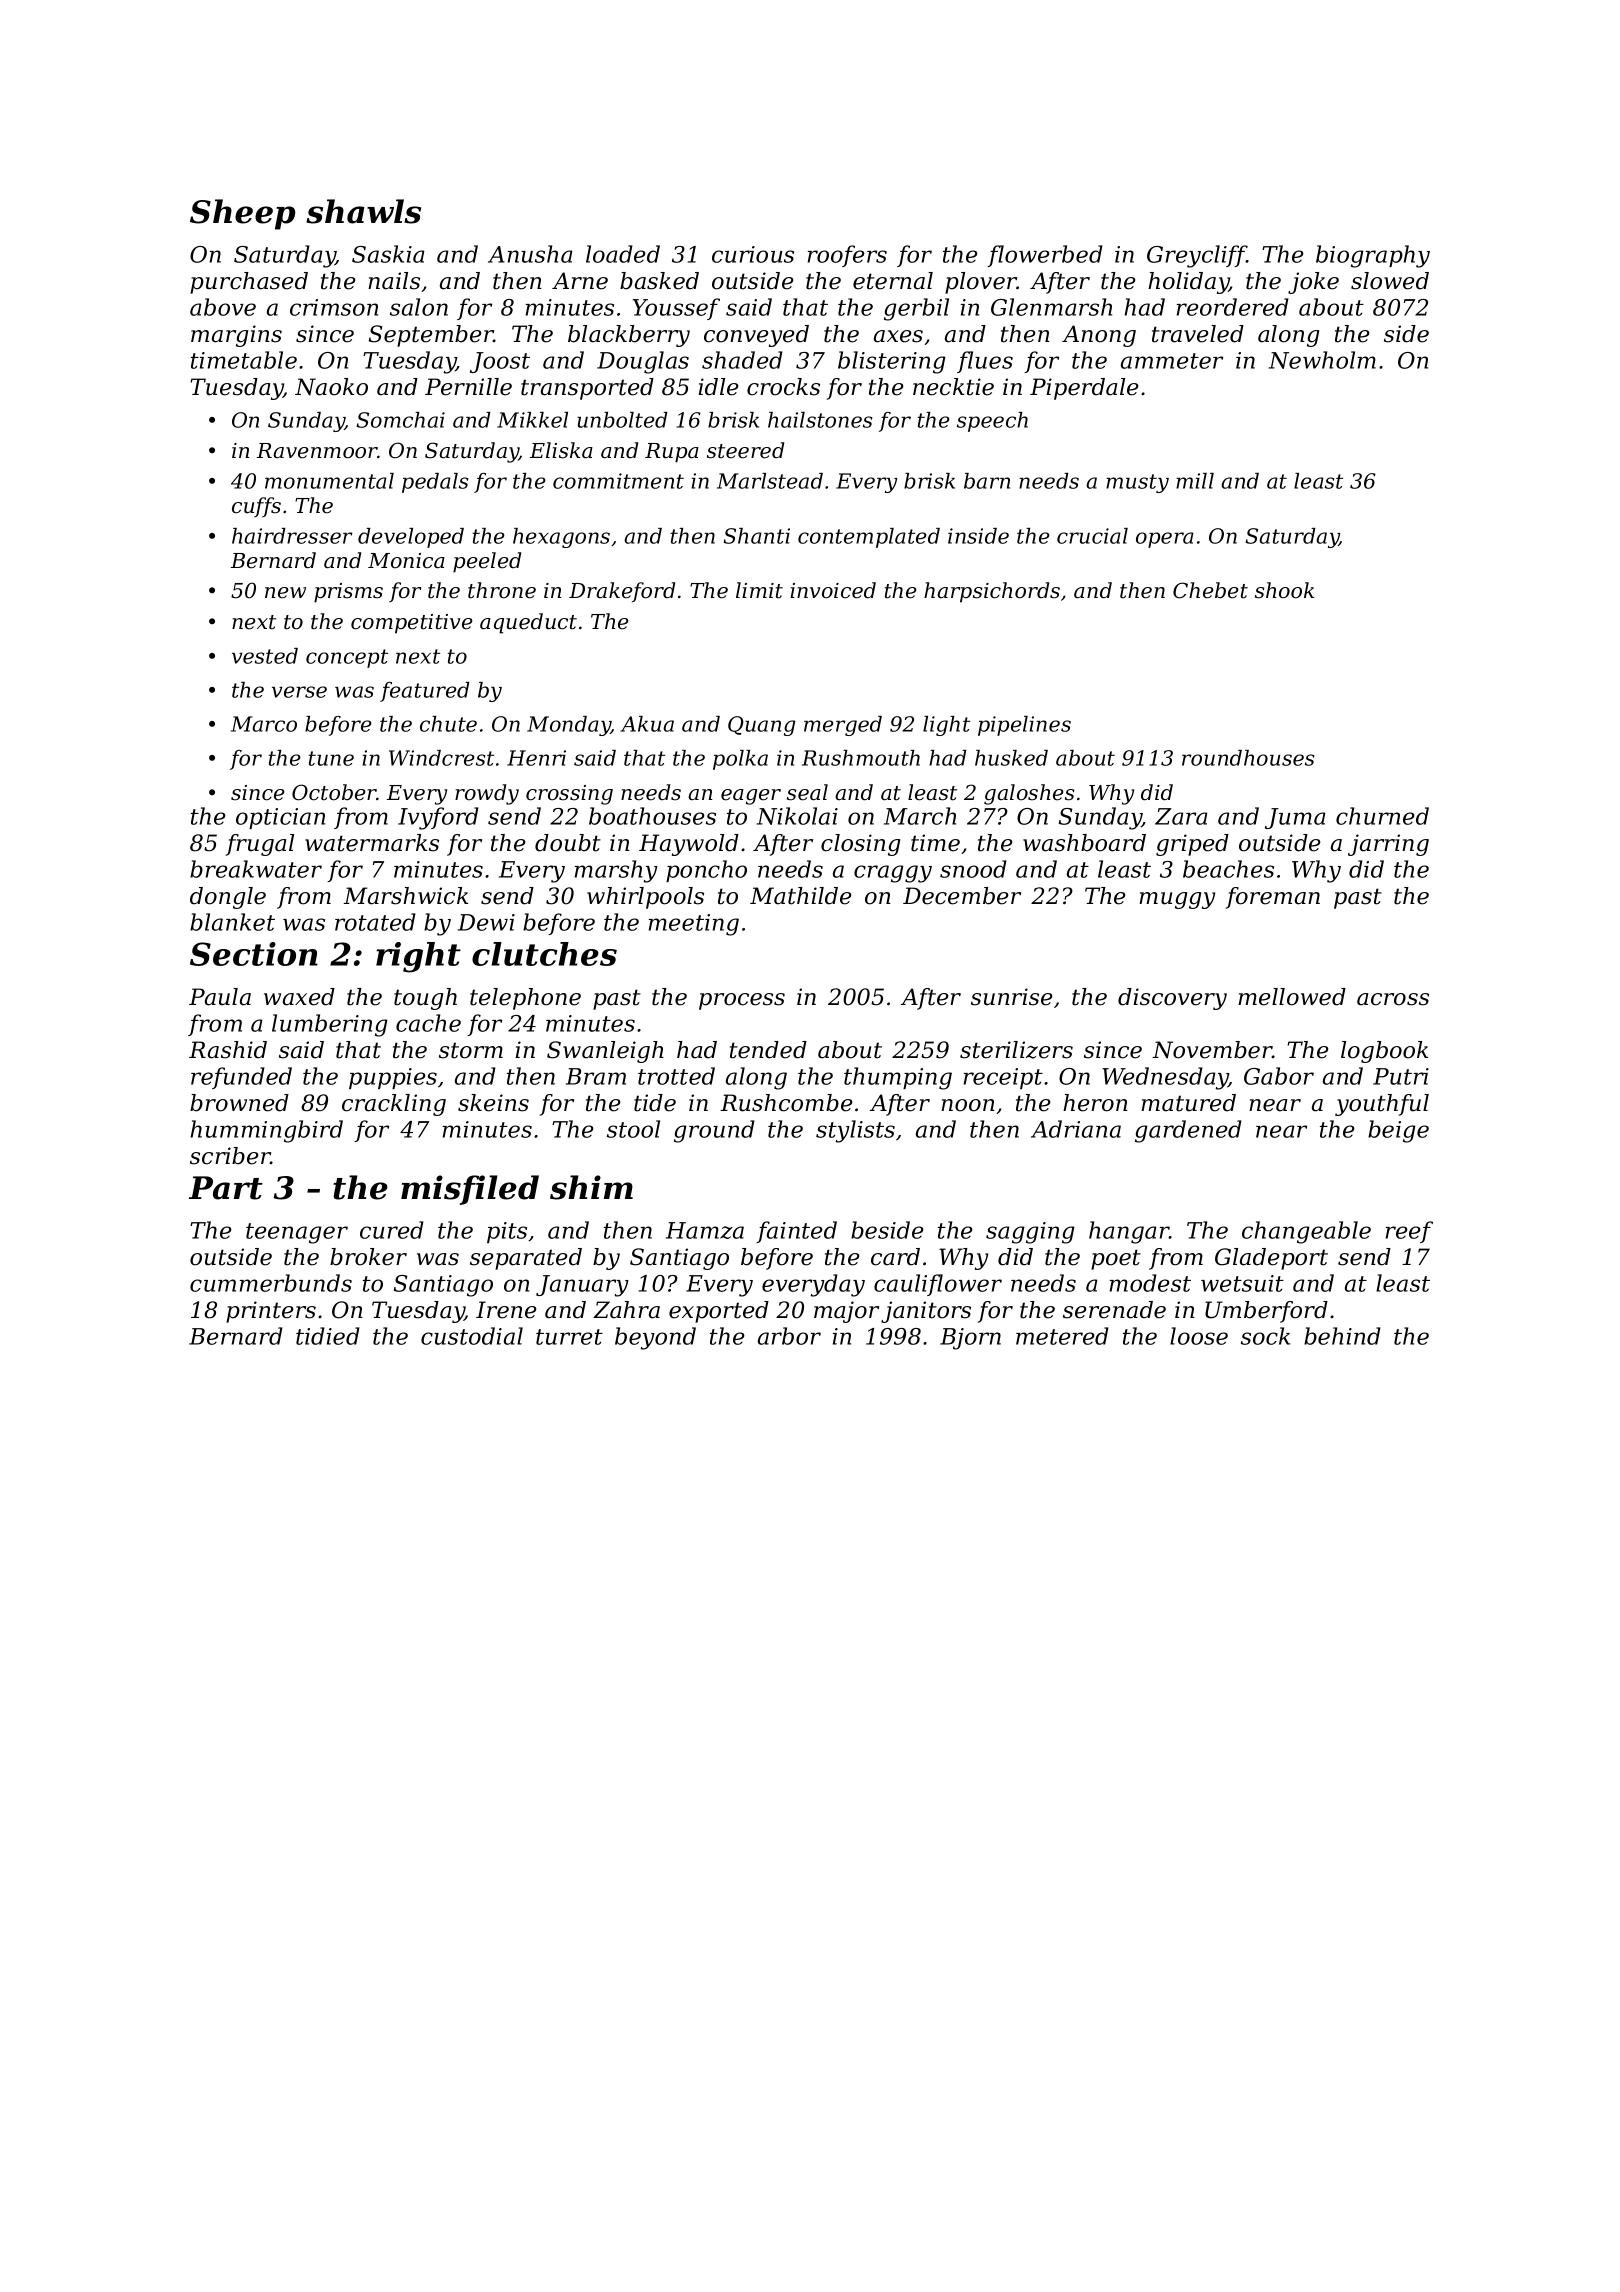  What do you see at coordinates (1030, 1233) in the screenshot?
I see `sagging` at bounding box center [1030, 1233].
